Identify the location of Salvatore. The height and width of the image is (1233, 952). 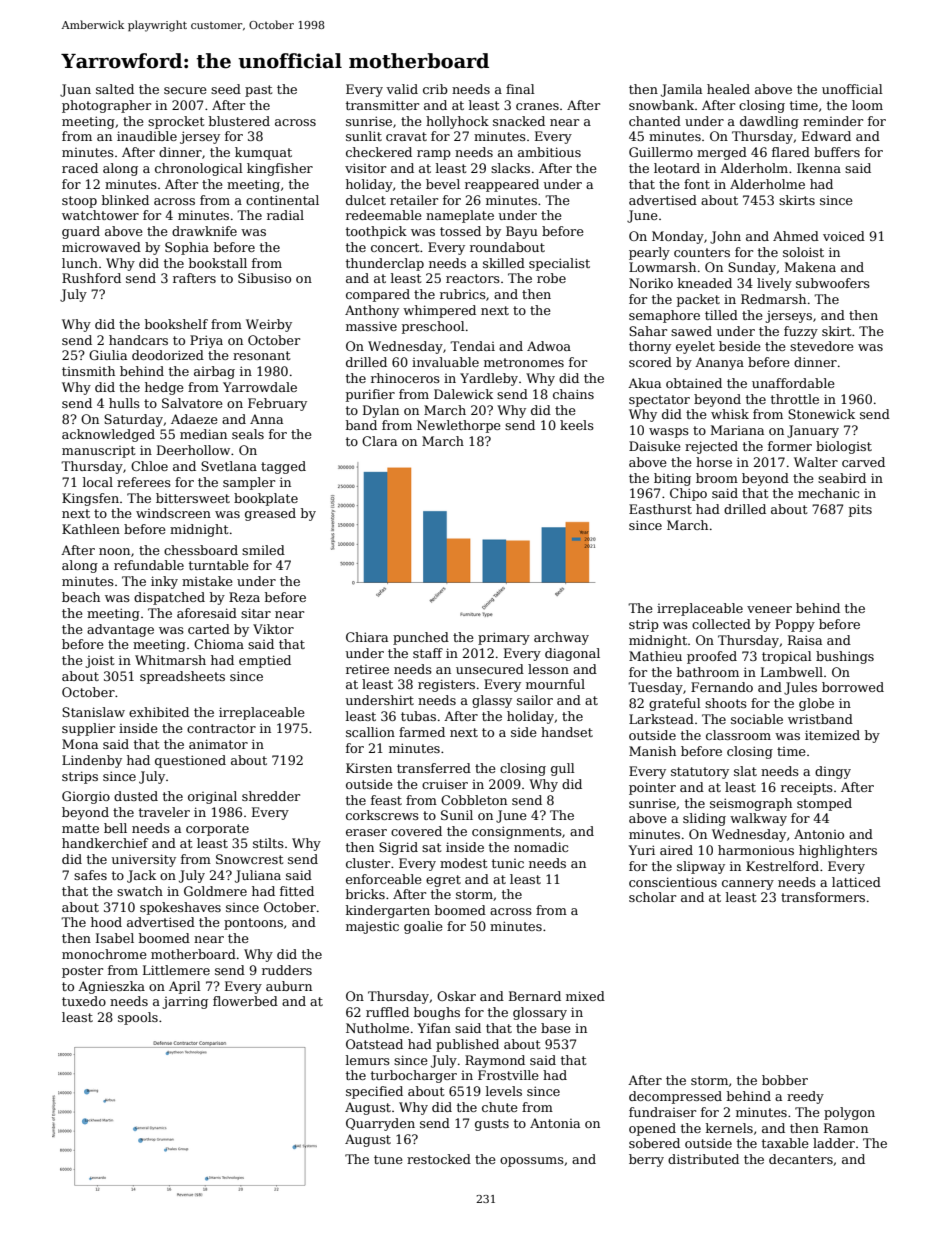
(192, 403).
